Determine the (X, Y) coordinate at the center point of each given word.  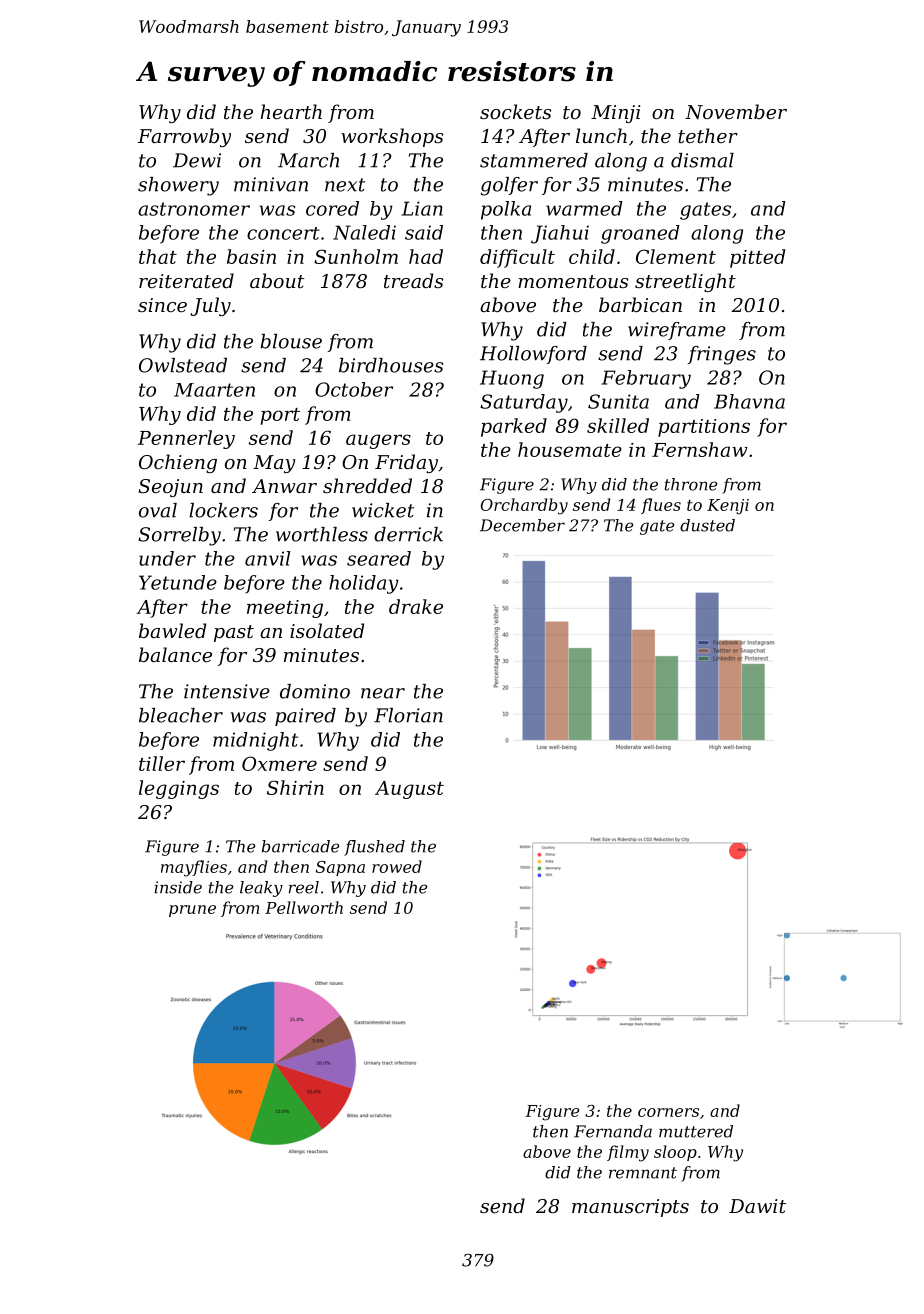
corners (668, 1112)
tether (708, 135)
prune (192, 911)
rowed (397, 866)
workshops (392, 137)
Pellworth (304, 907)
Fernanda (613, 1131)
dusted (707, 525)
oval (158, 510)
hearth (291, 111)
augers (378, 441)
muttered (696, 1131)
